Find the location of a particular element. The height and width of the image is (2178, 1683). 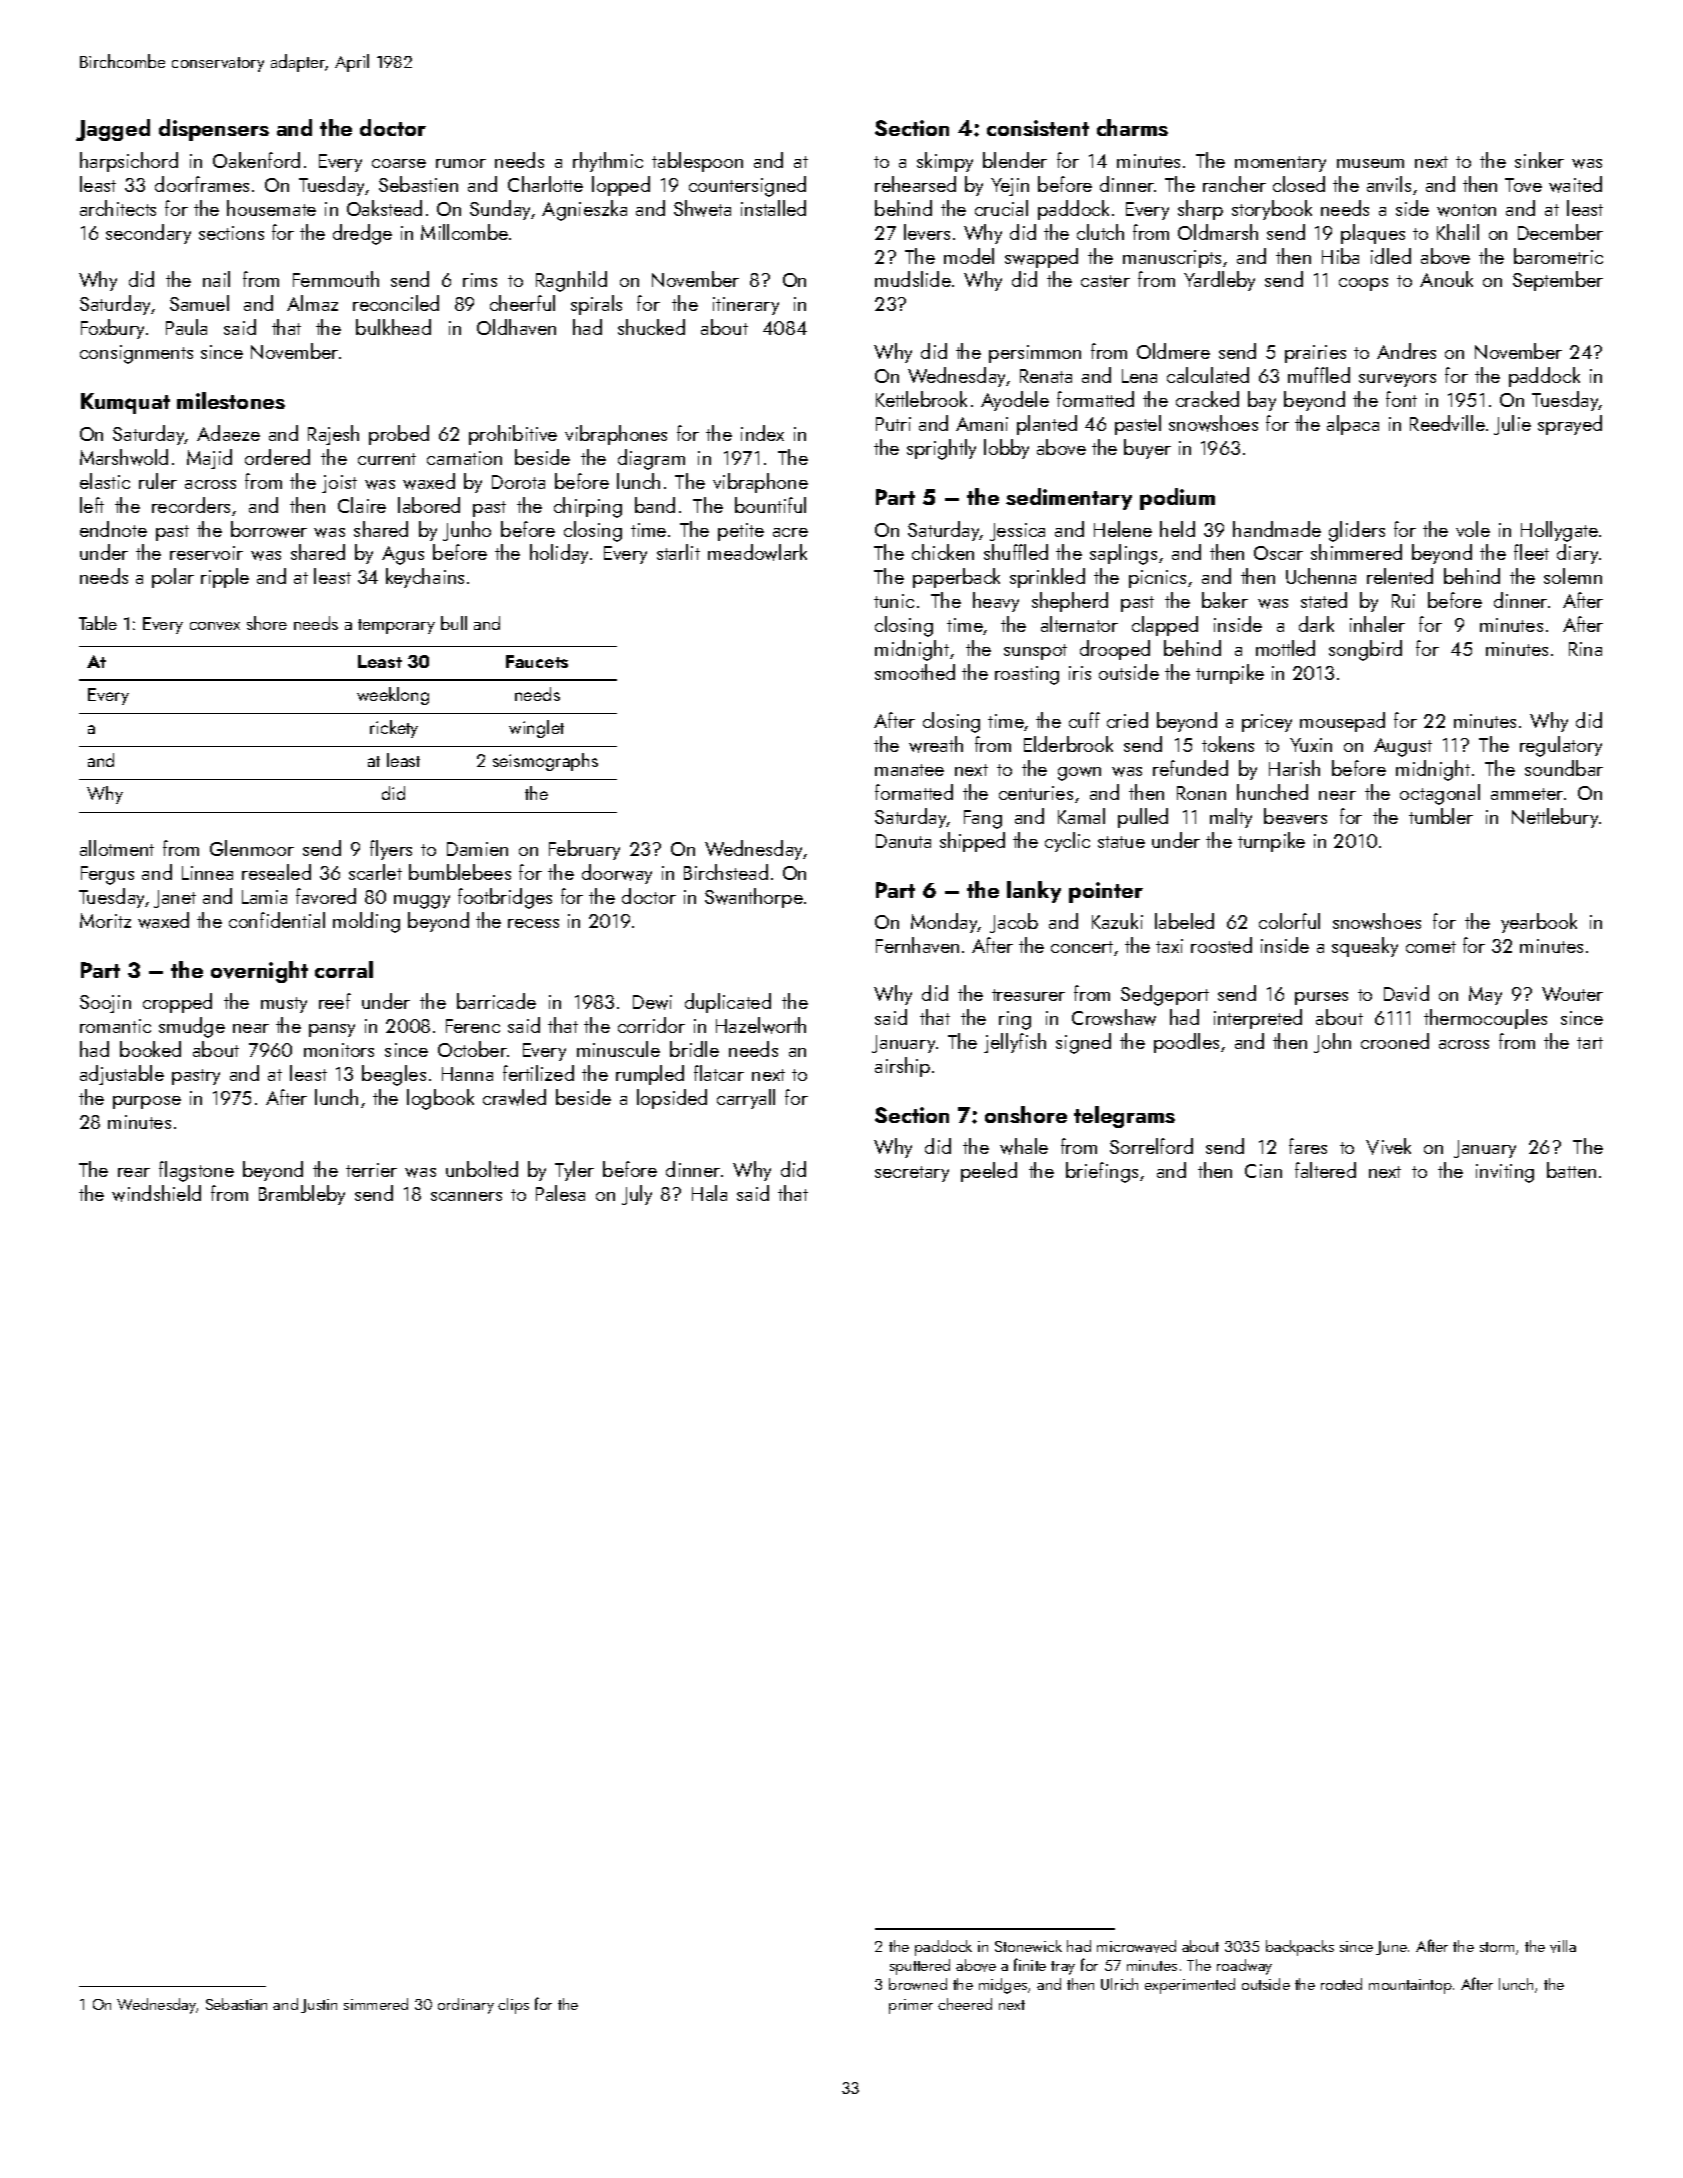

Shweta is located at coordinates (702, 208).
